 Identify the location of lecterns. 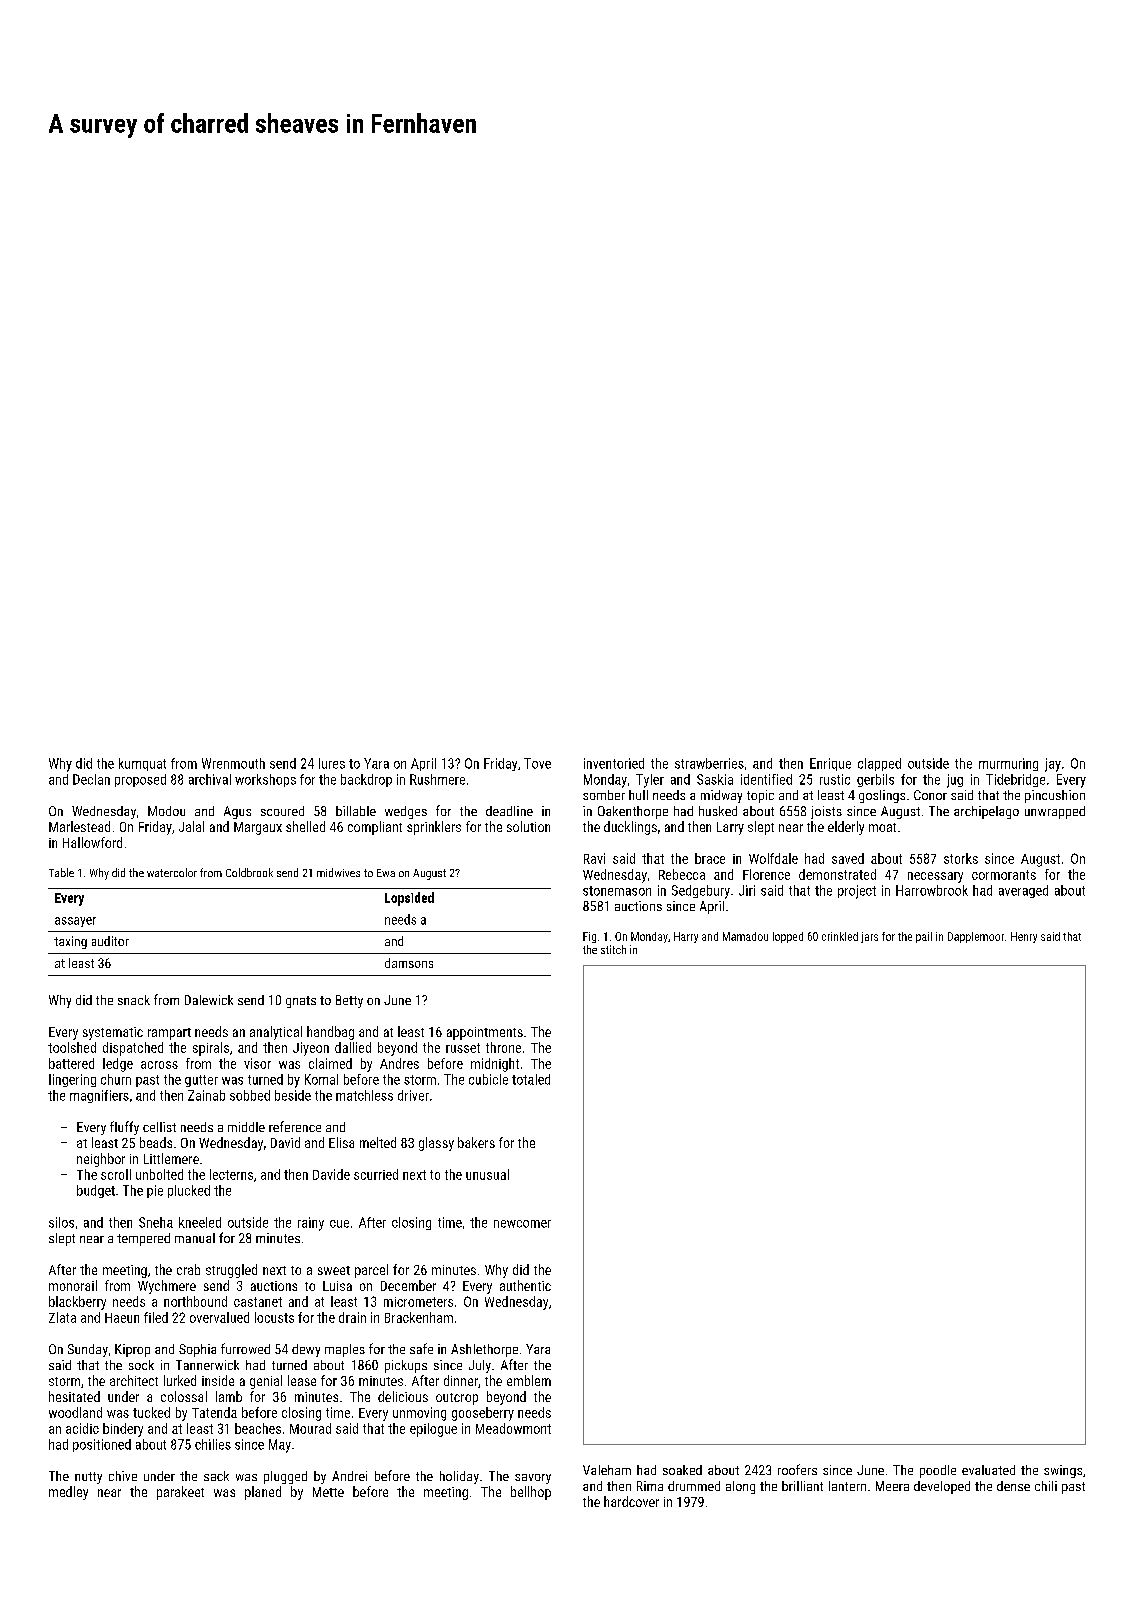
(231, 1174).
